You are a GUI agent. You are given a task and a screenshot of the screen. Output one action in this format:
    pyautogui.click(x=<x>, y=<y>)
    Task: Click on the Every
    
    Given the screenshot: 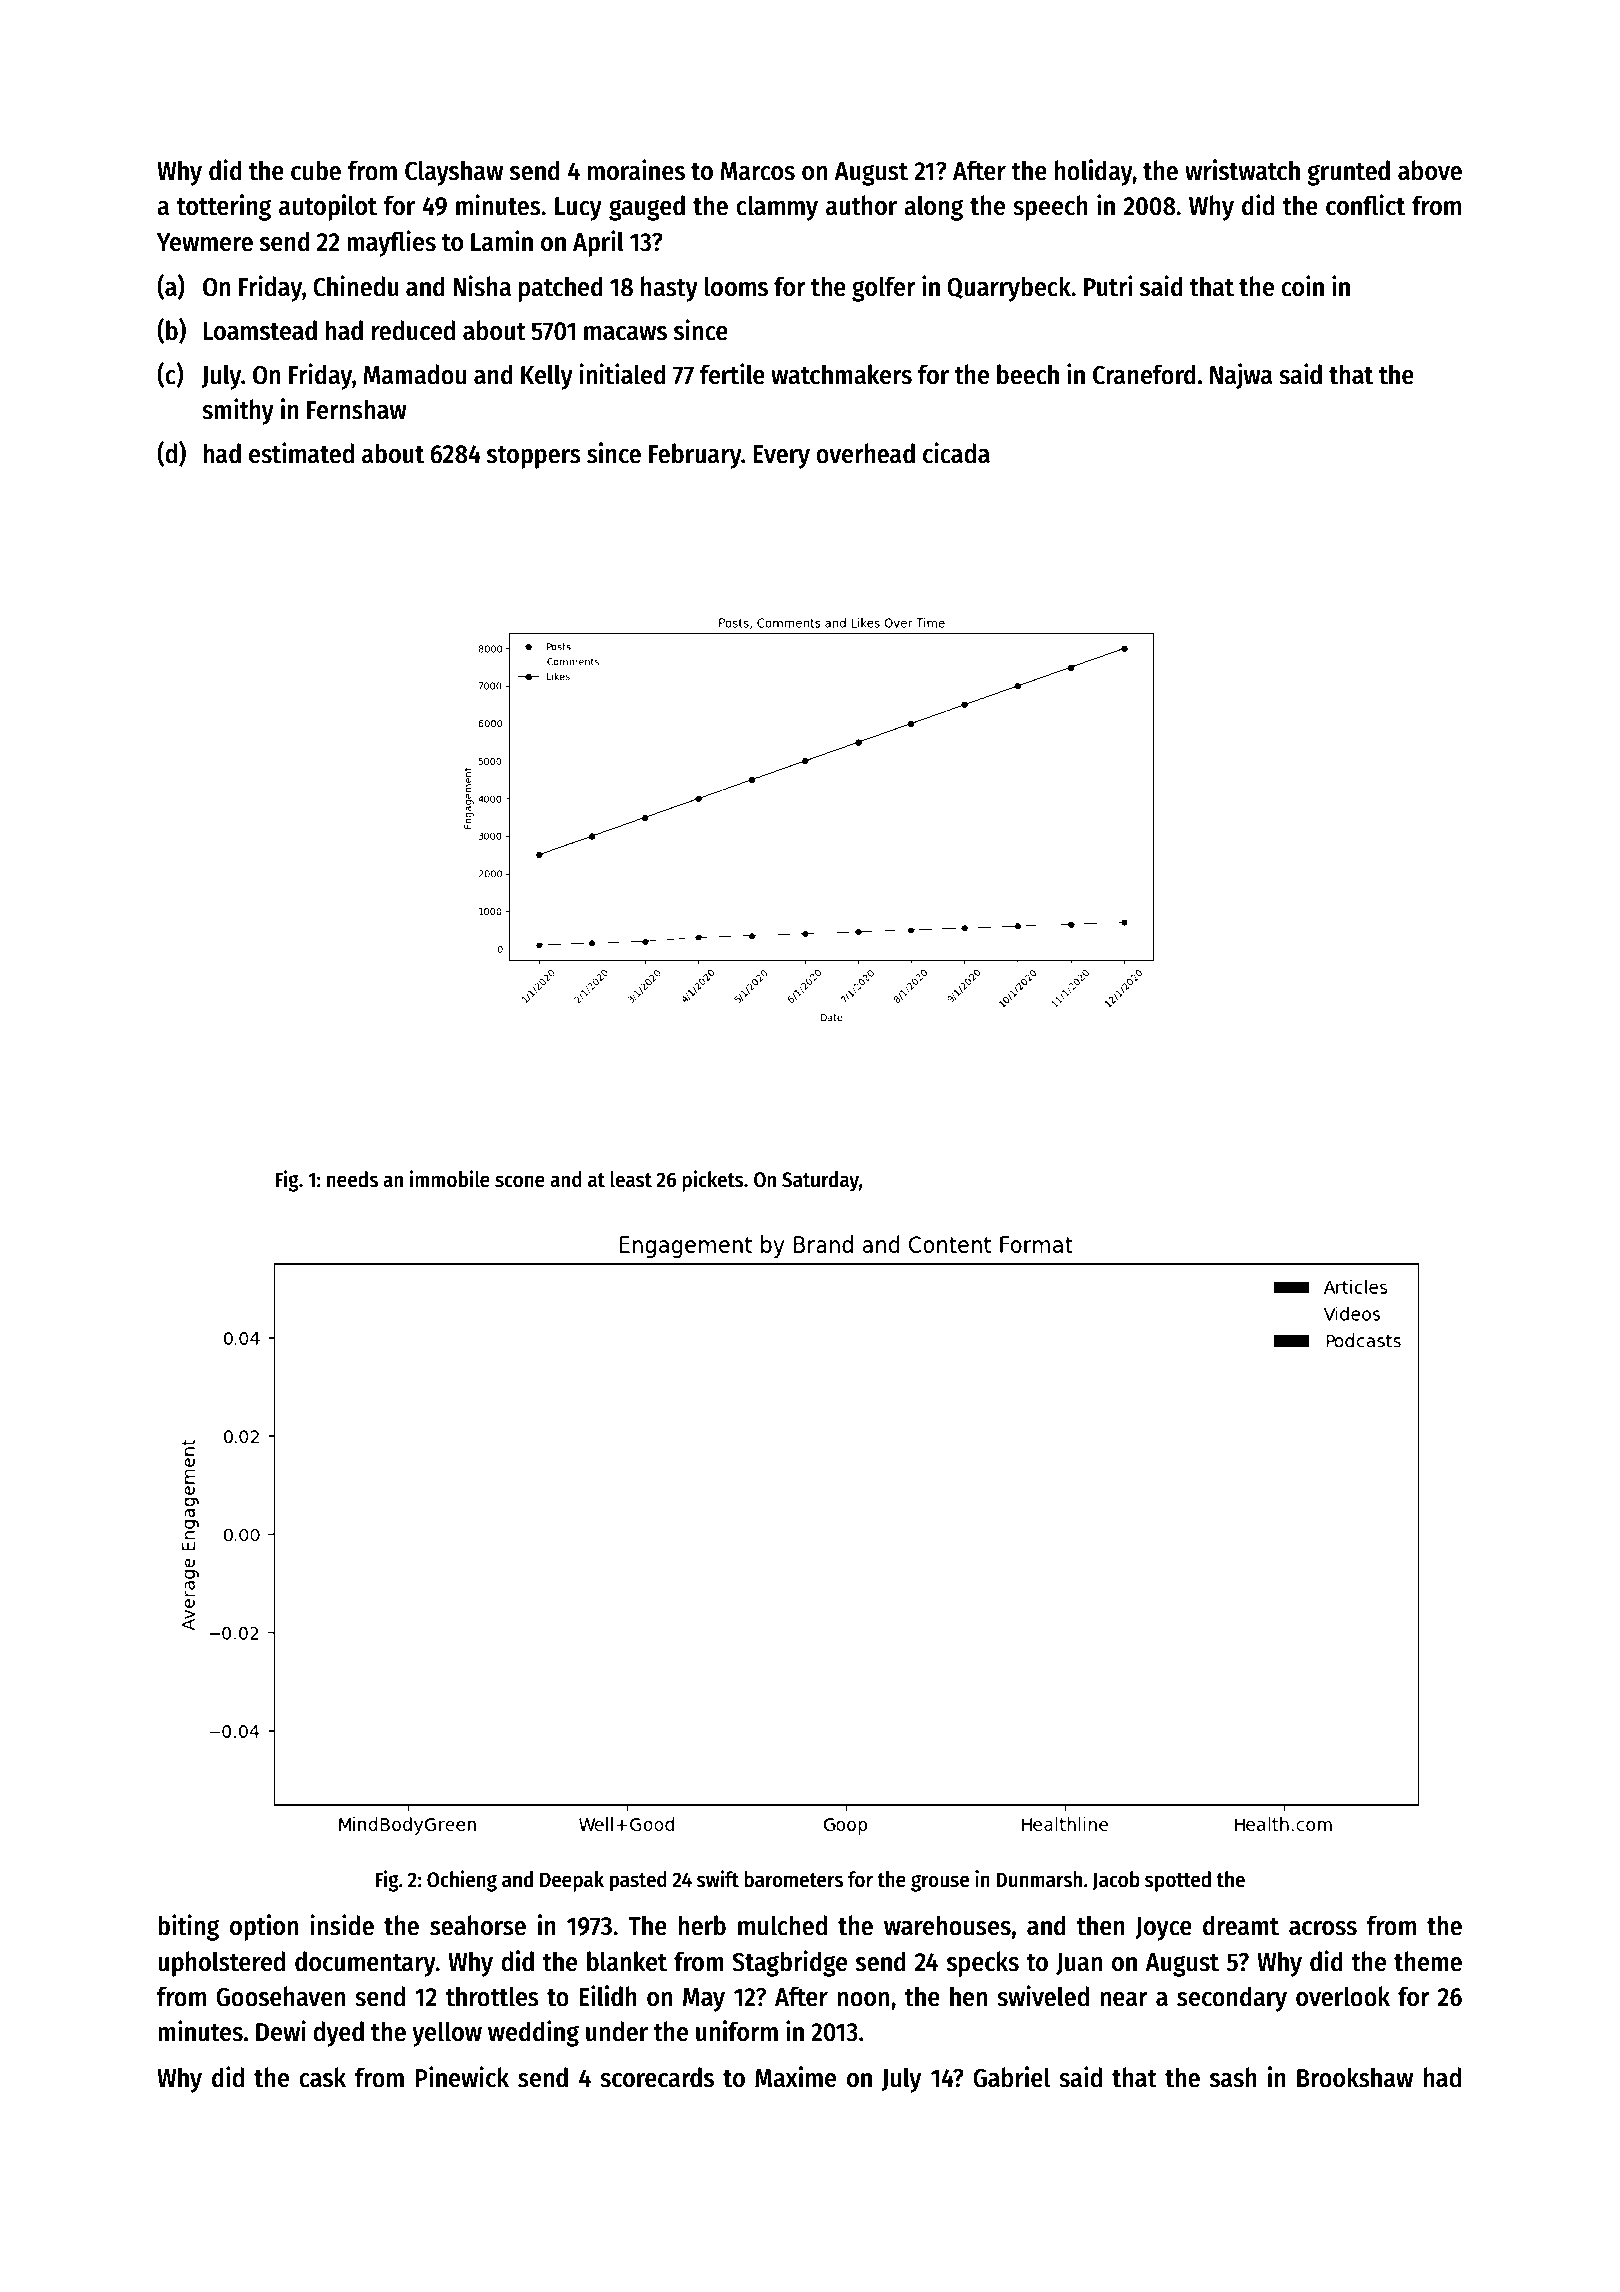 What is the action you would take?
    pyautogui.click(x=781, y=457)
